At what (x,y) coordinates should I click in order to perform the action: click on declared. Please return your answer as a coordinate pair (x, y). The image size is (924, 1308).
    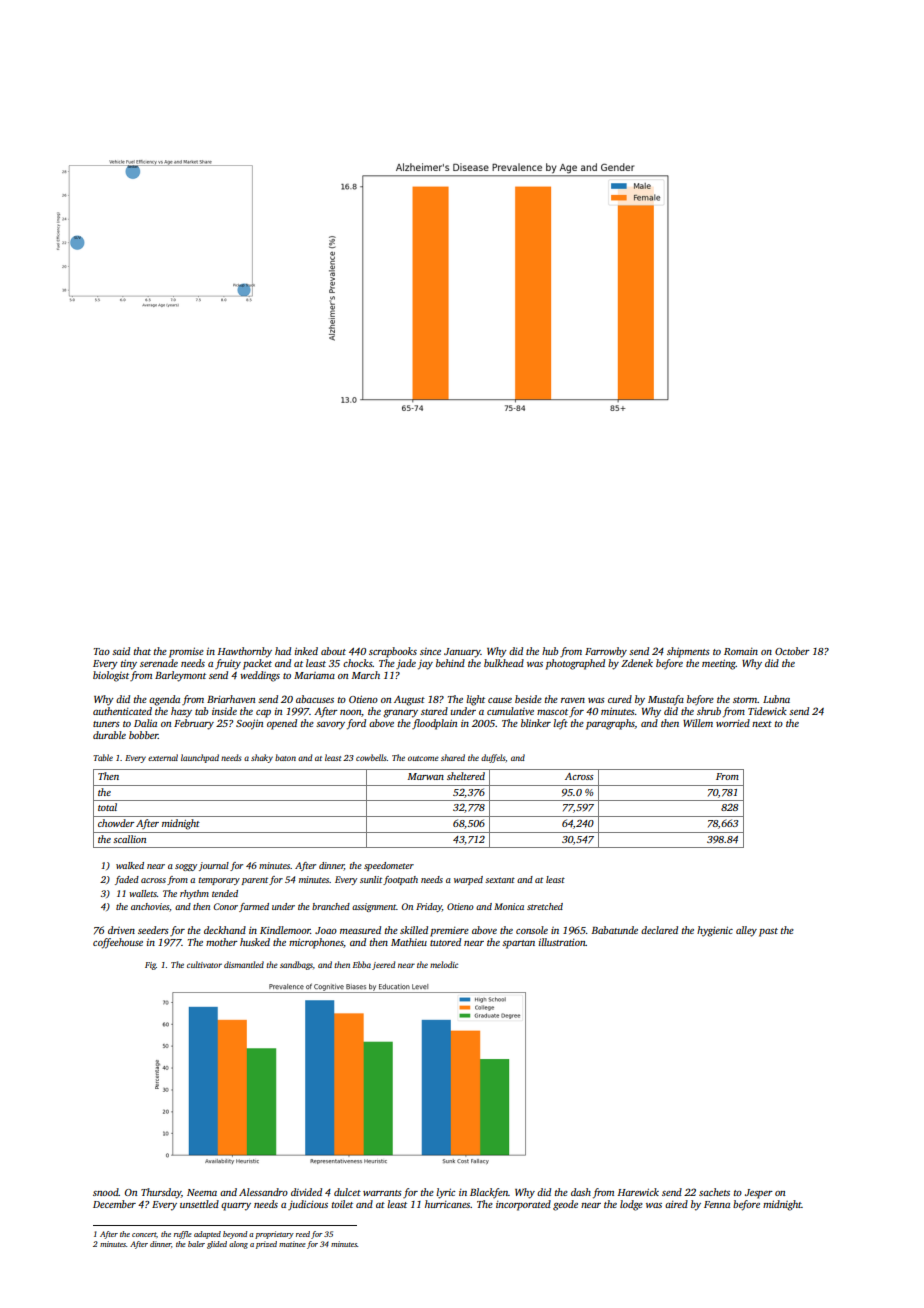
    Looking at the image, I should click on (659, 930).
